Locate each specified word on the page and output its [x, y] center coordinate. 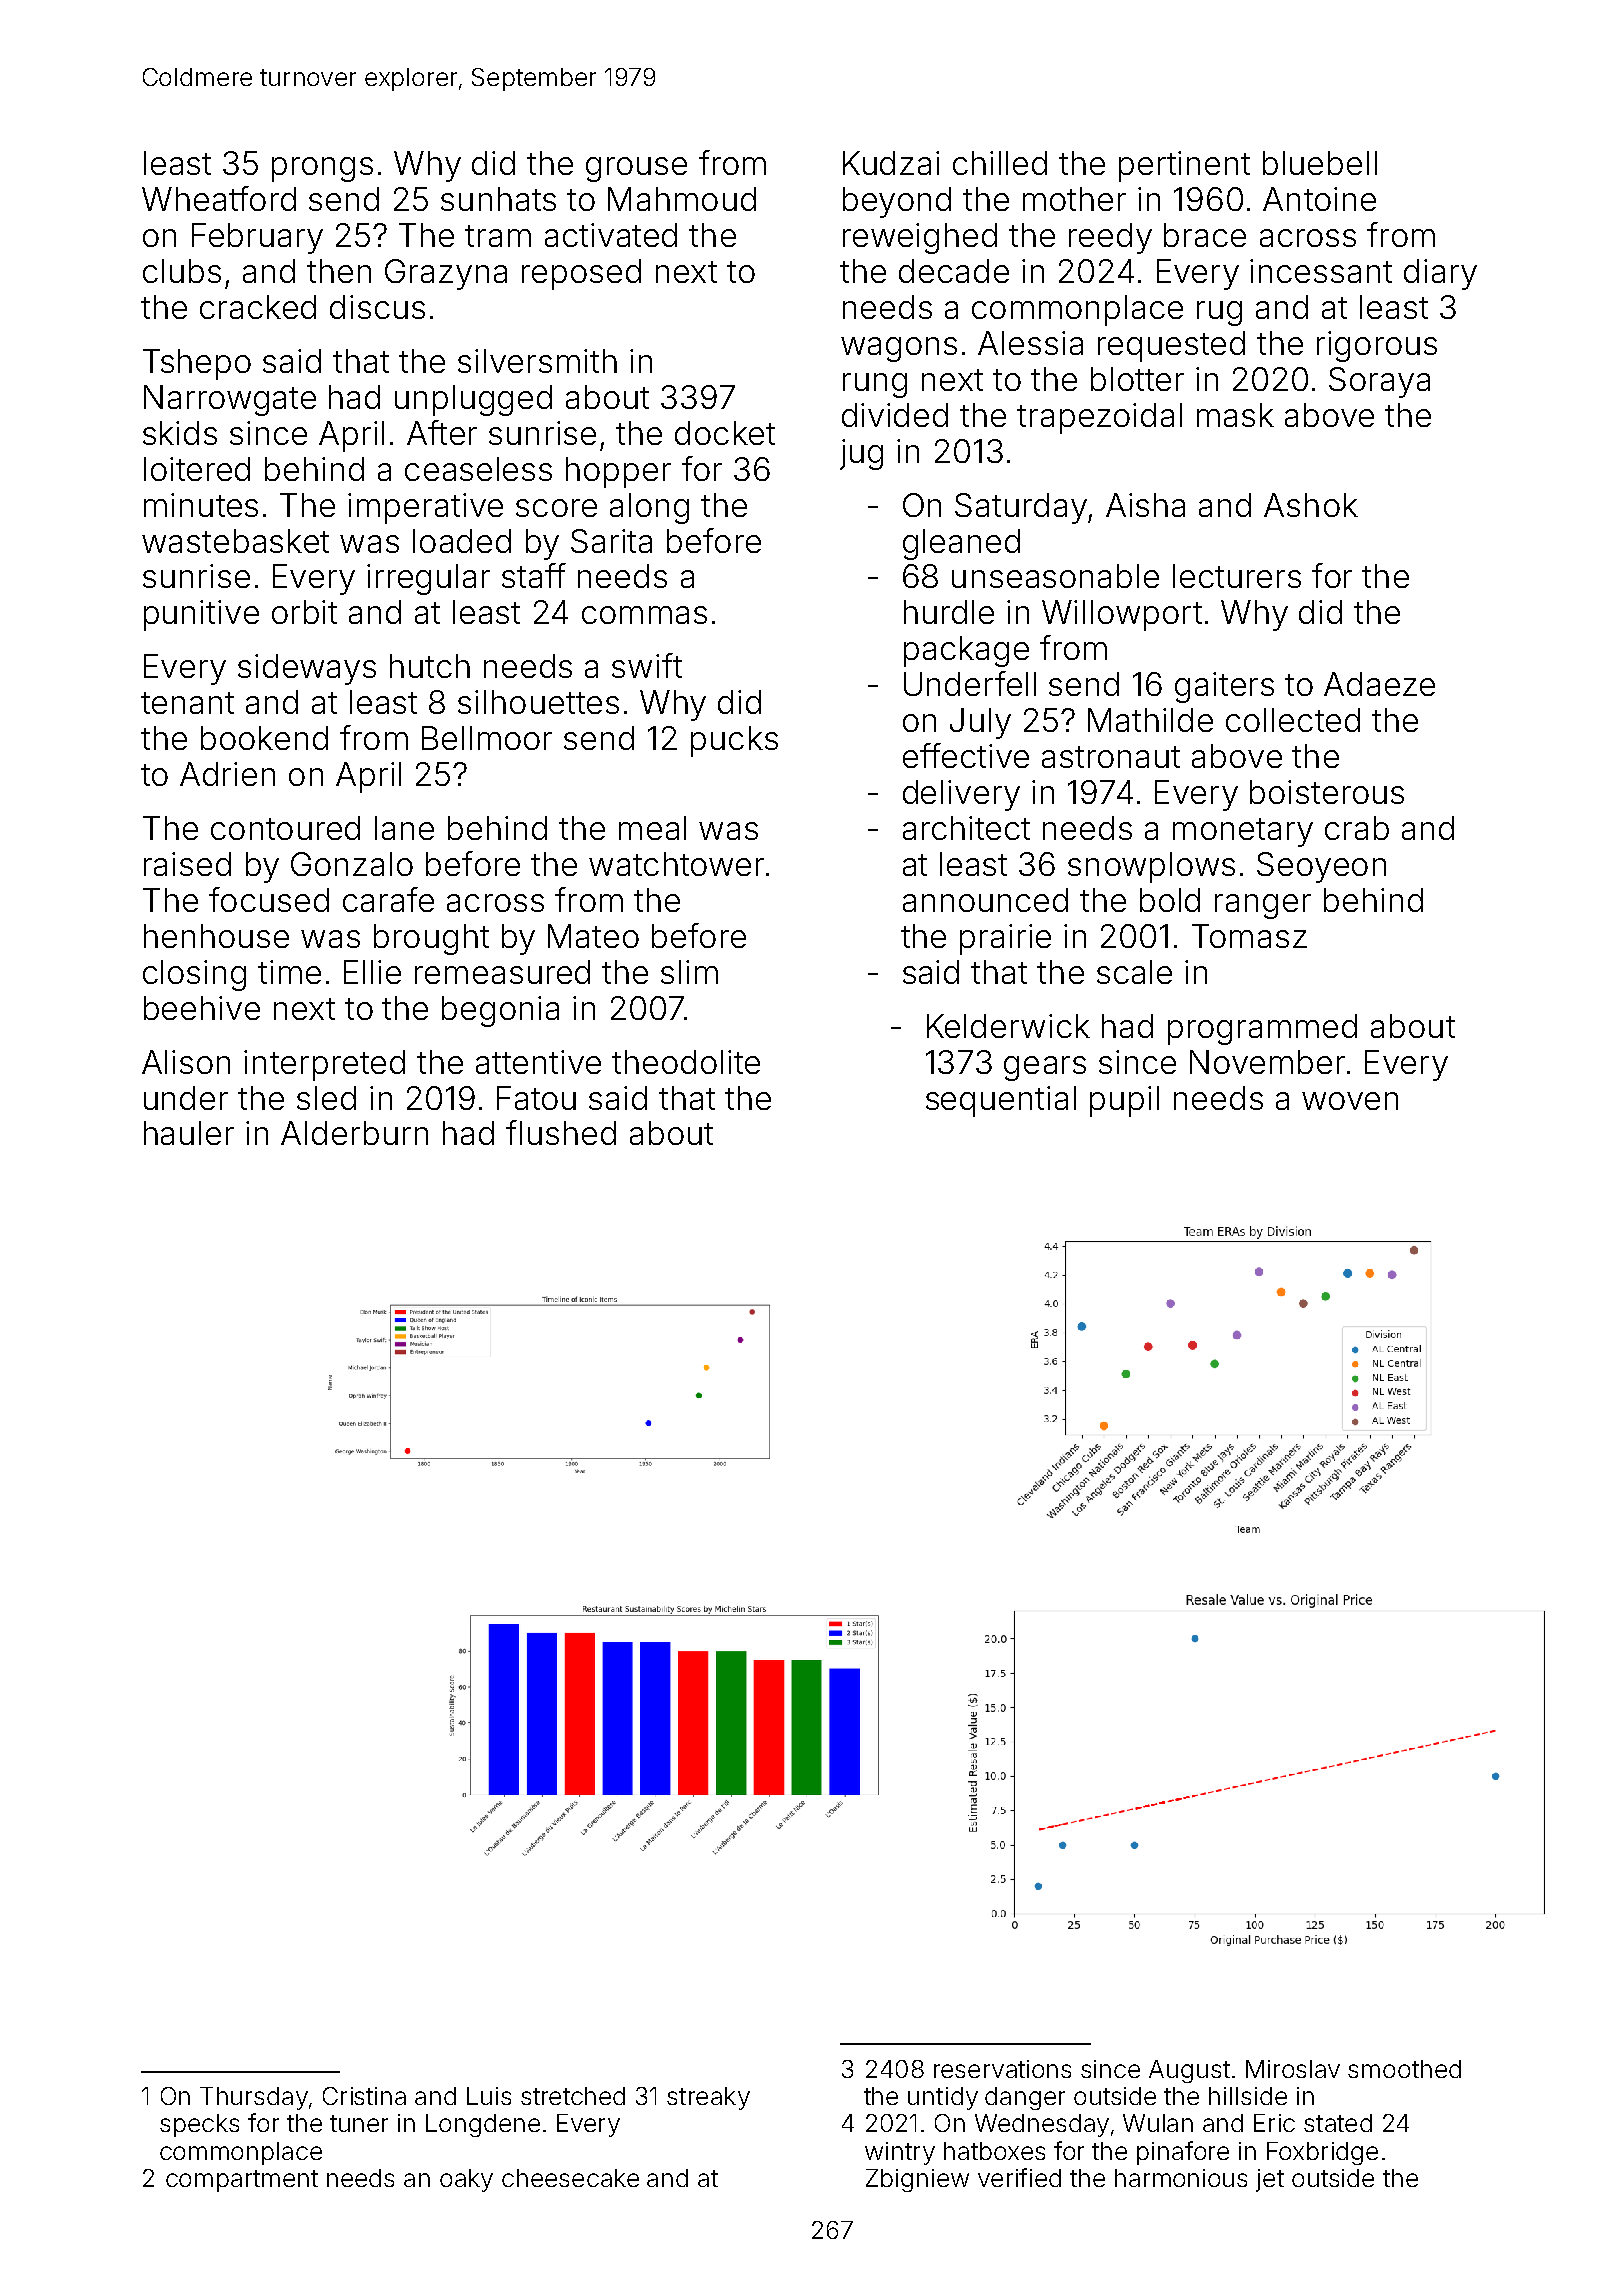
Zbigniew [917, 2180]
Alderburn [354, 1133]
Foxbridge [1322, 2153]
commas [644, 615]
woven [1350, 1101]
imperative [425, 508]
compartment [242, 2181]
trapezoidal [1099, 418]
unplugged [473, 400]
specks [199, 2125]
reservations [1002, 2069]
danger [1025, 2098]
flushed [561, 1132]
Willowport [1122, 615]
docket [725, 433]
